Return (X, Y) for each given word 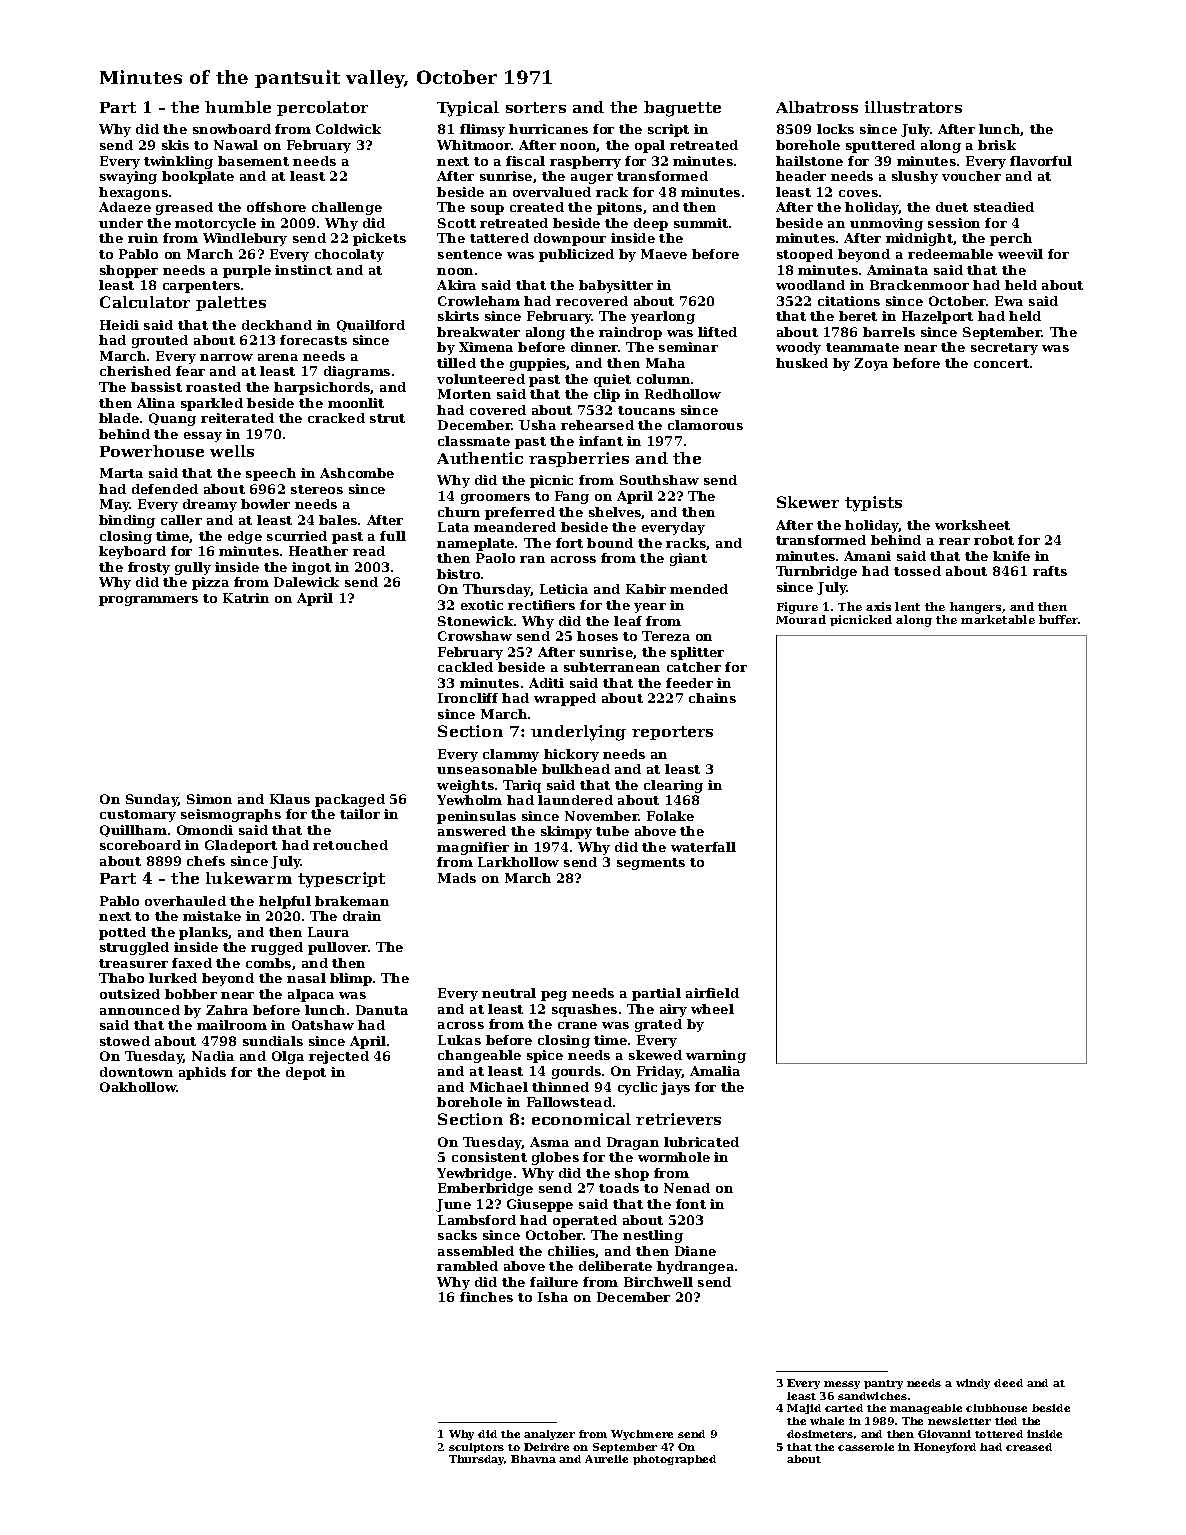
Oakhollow (138, 1087)
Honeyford (945, 1448)
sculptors (476, 1448)
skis (175, 145)
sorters (536, 107)
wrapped (565, 699)
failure (554, 1282)
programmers (148, 601)
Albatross (817, 107)
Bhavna (533, 1459)
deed (1008, 1383)
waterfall (703, 847)
